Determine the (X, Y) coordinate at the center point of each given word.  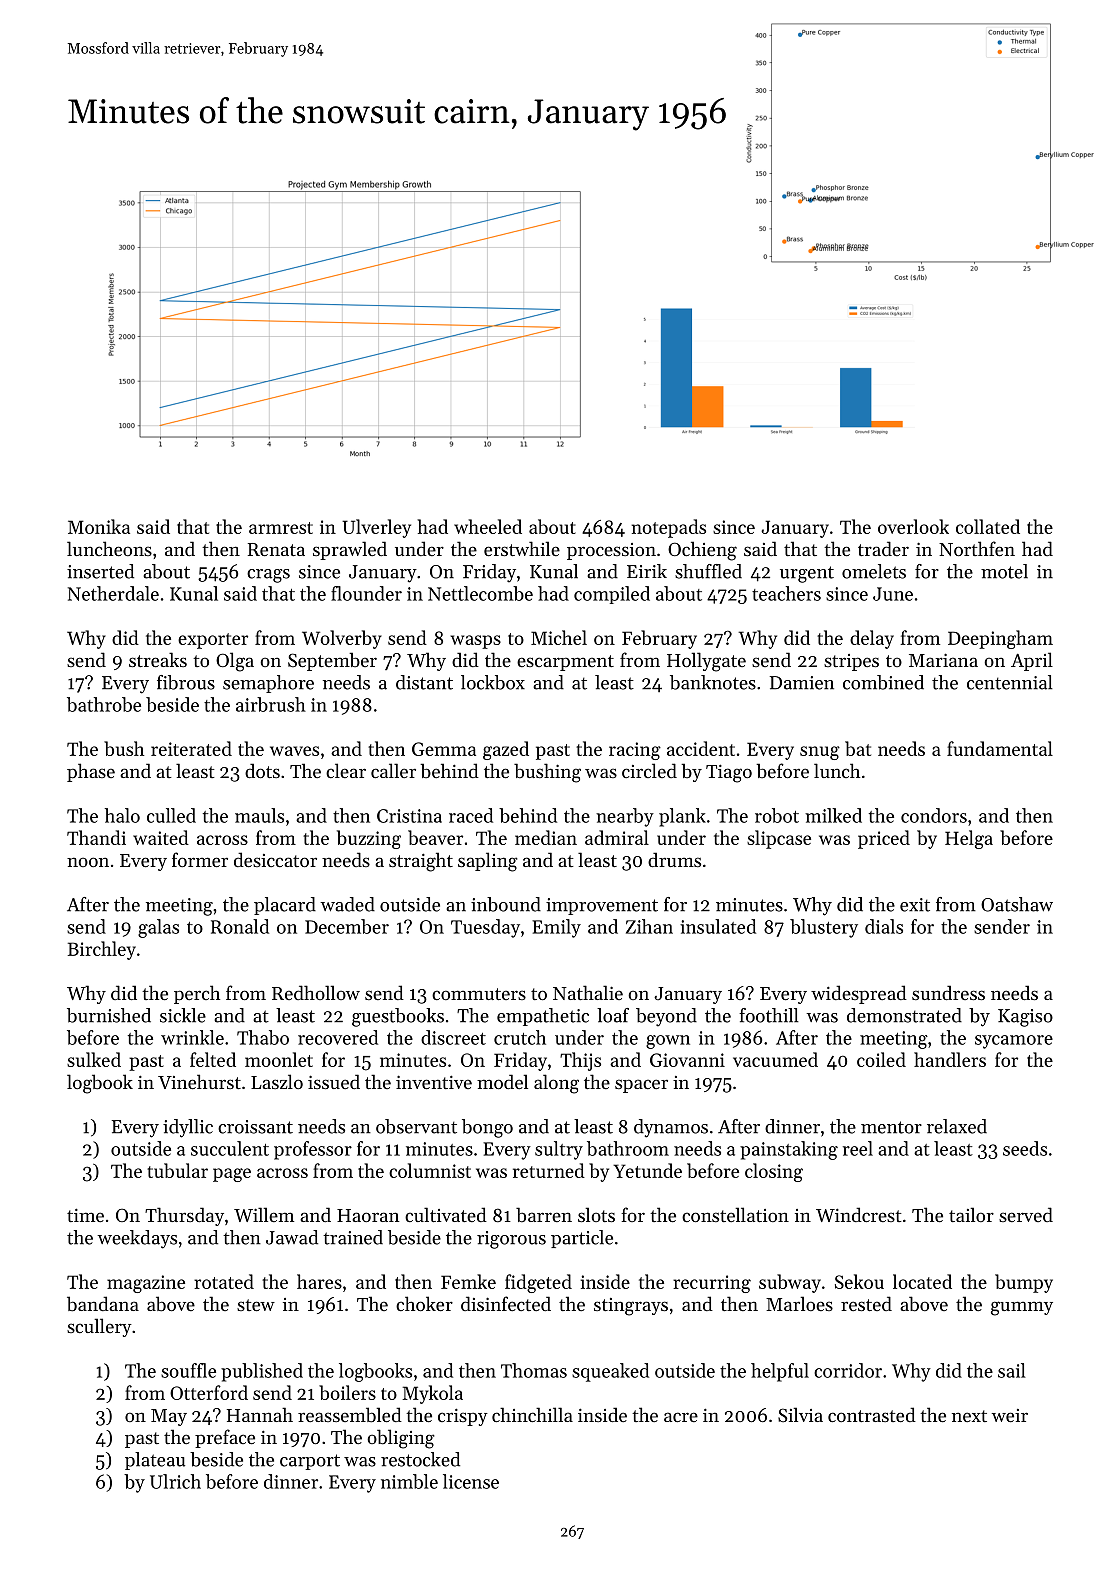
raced (471, 815)
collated (988, 526)
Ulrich (175, 1481)
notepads (668, 528)
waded (347, 904)
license (471, 1481)
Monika (99, 526)
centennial (1010, 682)
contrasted (872, 1414)
